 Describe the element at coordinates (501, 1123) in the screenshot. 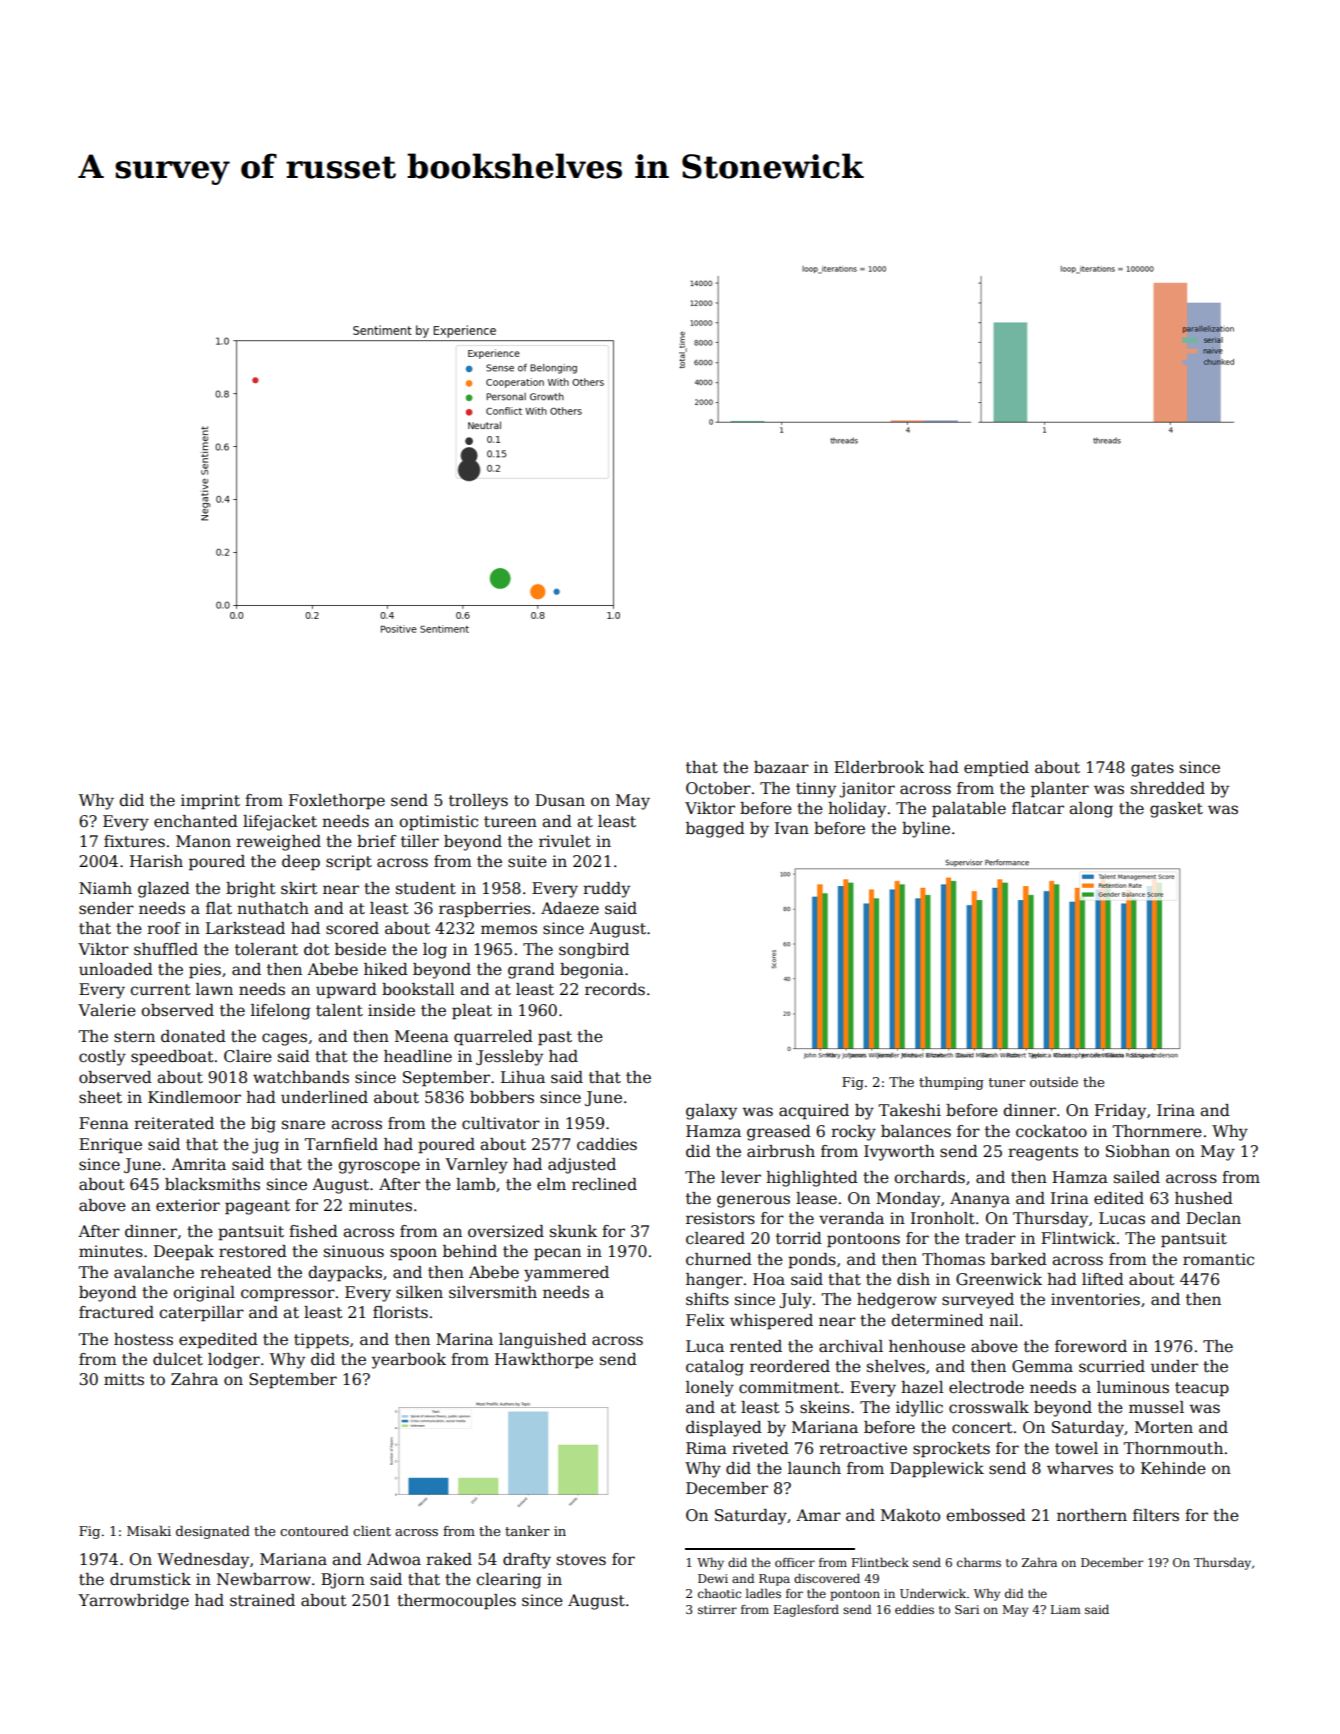

I see `cultivator` at that location.
